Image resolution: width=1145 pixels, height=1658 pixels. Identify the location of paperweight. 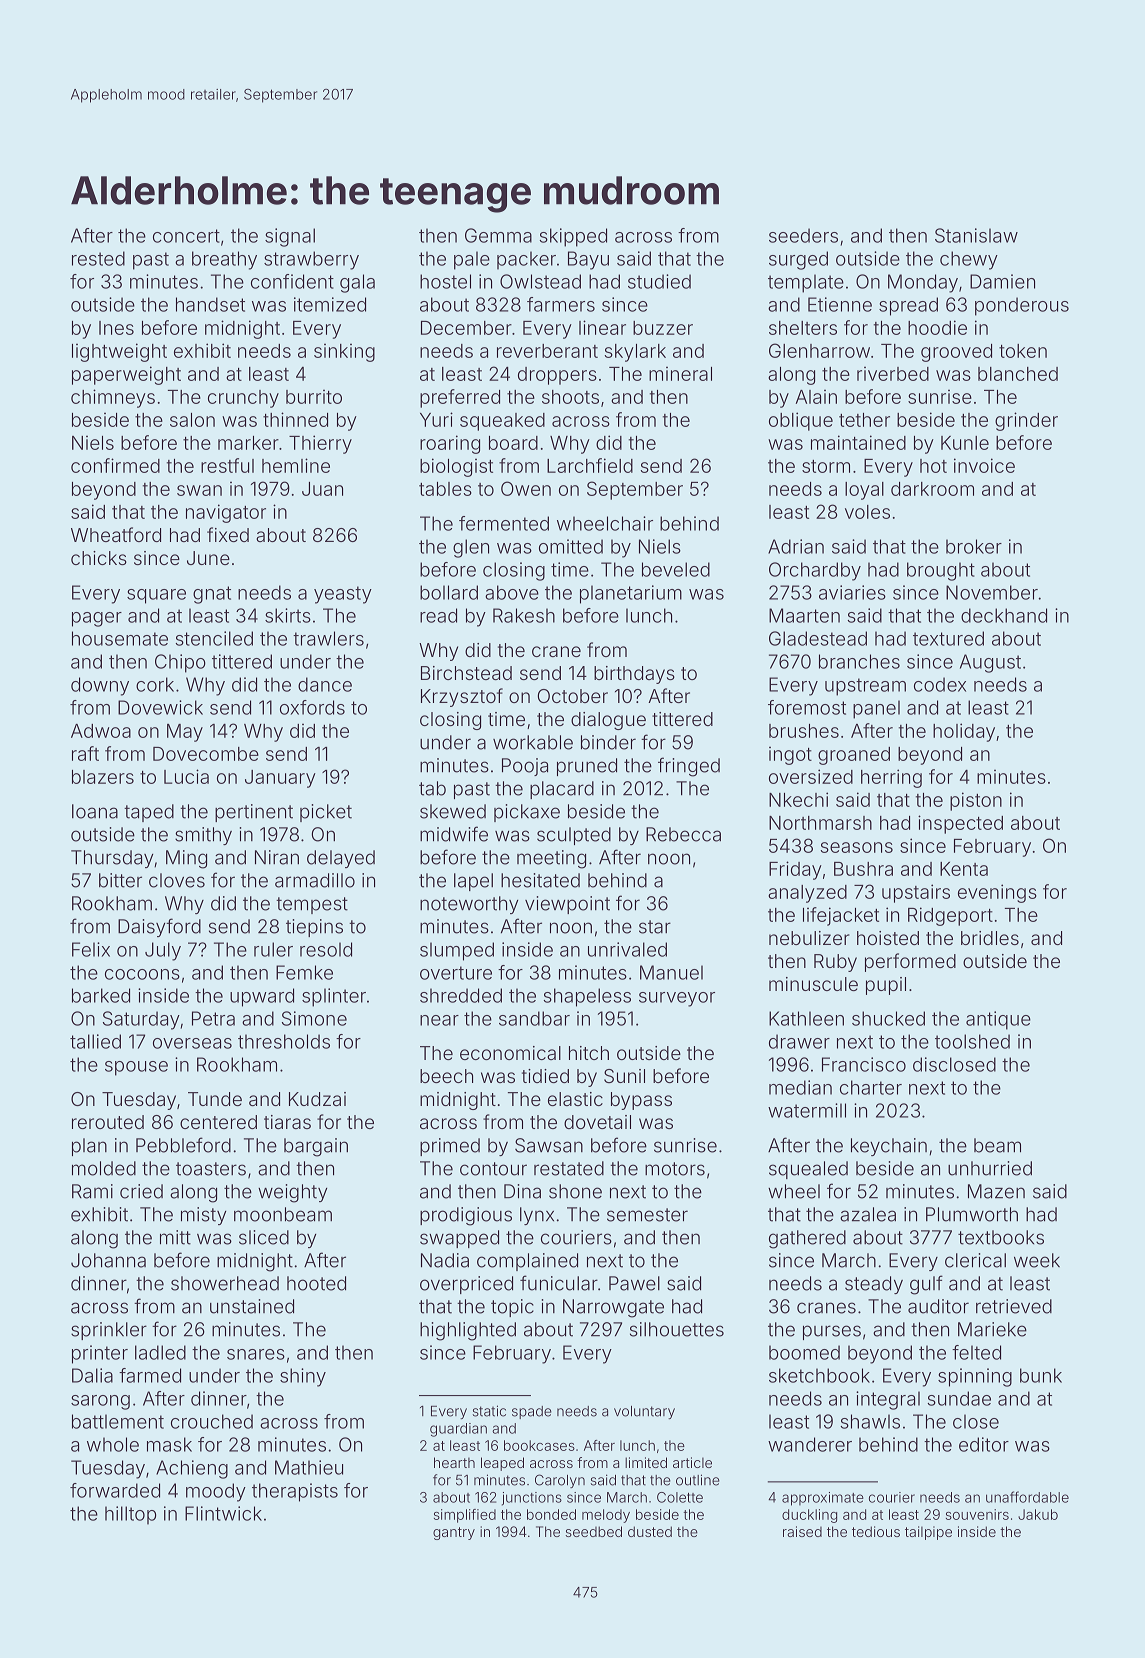
(126, 375).
